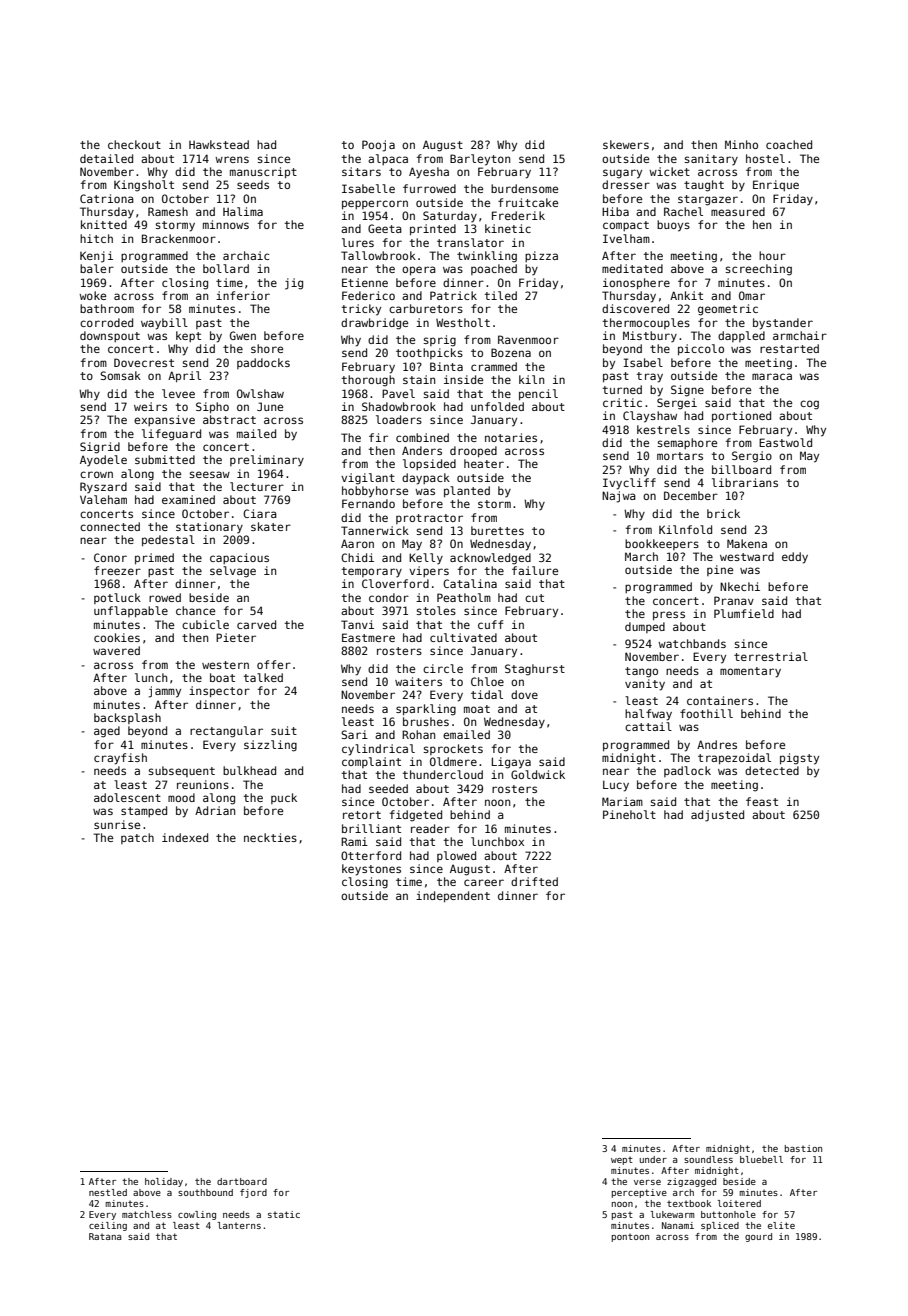 This document has width=908, height=1316. I want to click on Pooja, so click(378, 146).
